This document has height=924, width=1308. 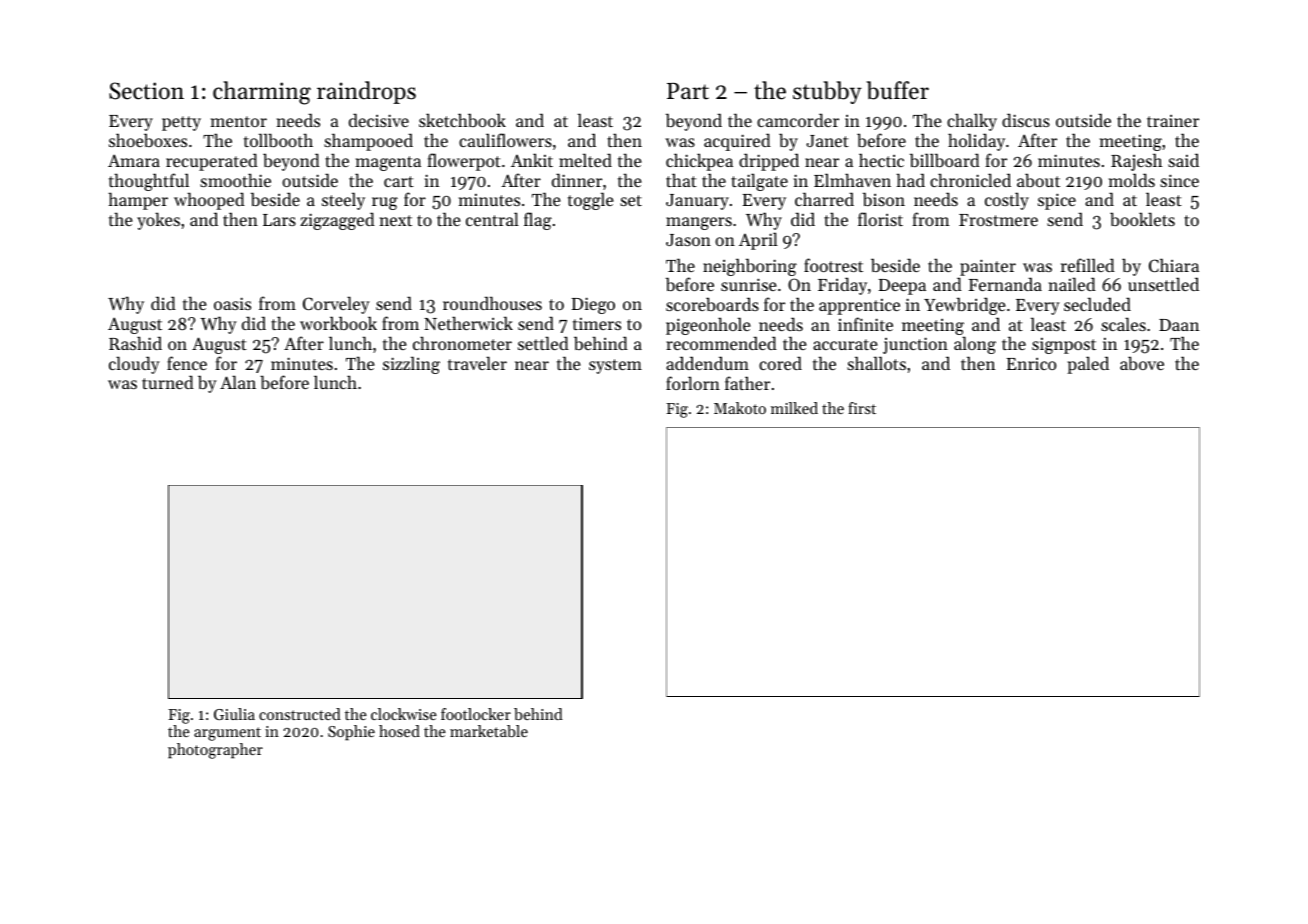 I want to click on marketable, so click(x=489, y=731).
